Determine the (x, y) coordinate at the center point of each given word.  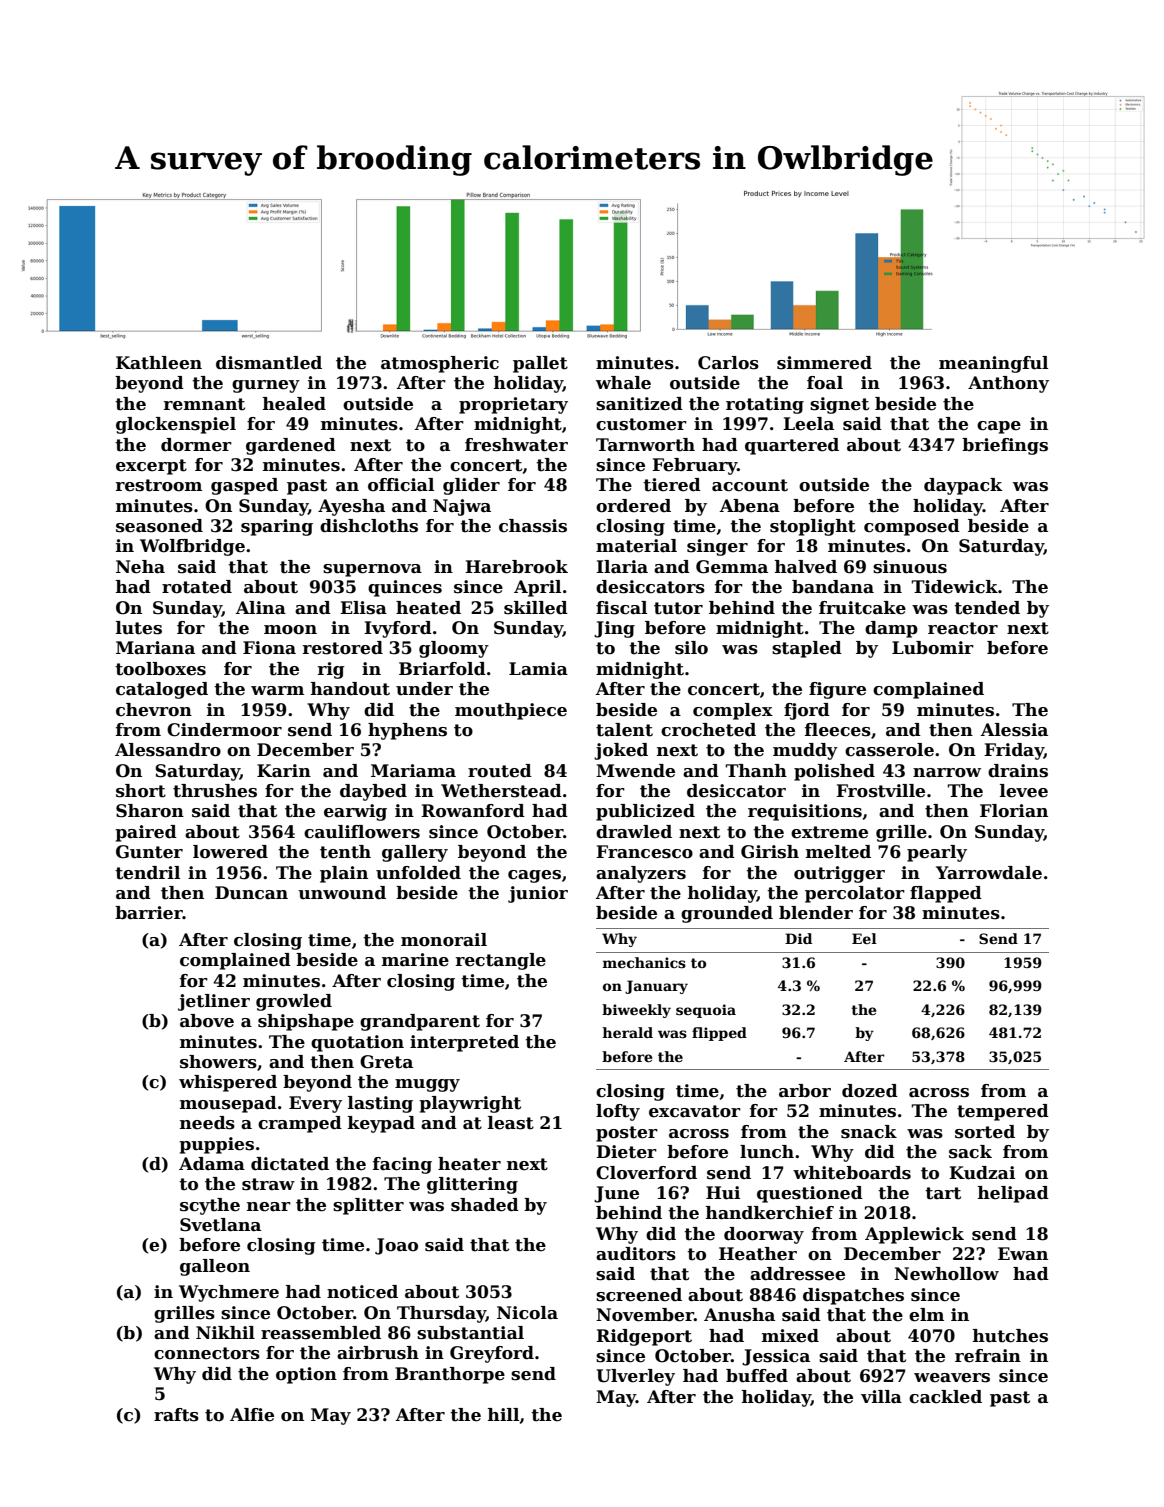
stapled (807, 649)
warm (277, 691)
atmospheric (440, 364)
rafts (176, 1415)
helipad (1013, 1194)
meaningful (993, 364)
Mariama (413, 771)
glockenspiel (176, 425)
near (269, 1207)
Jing (614, 629)
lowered (230, 852)
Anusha (739, 1315)
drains (1018, 771)
